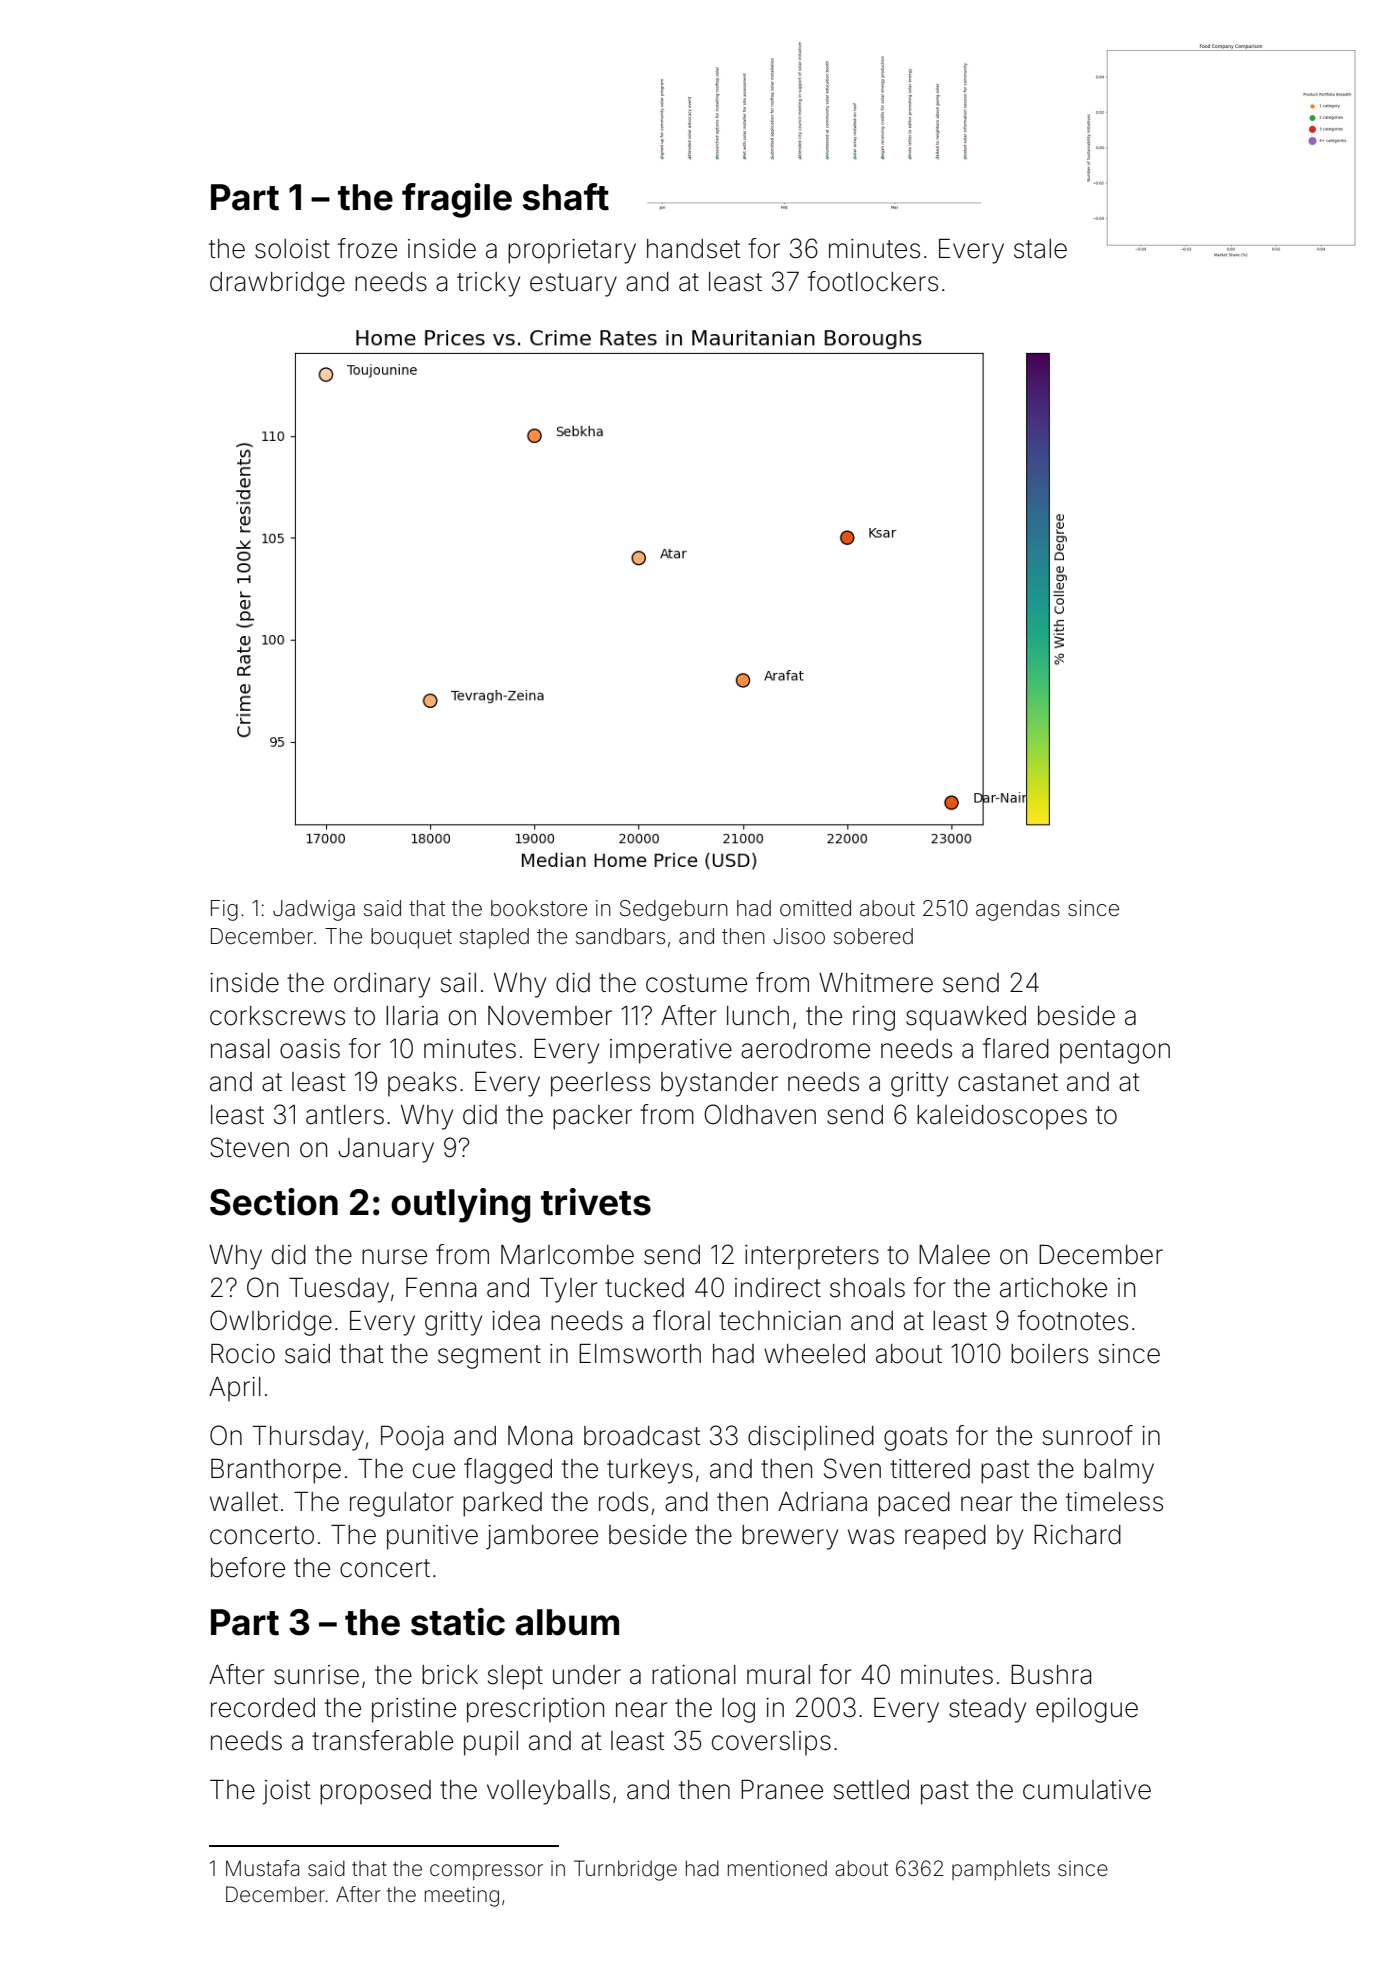 The height and width of the screenshot is (1969, 1386). I want to click on shaft, so click(566, 197).
